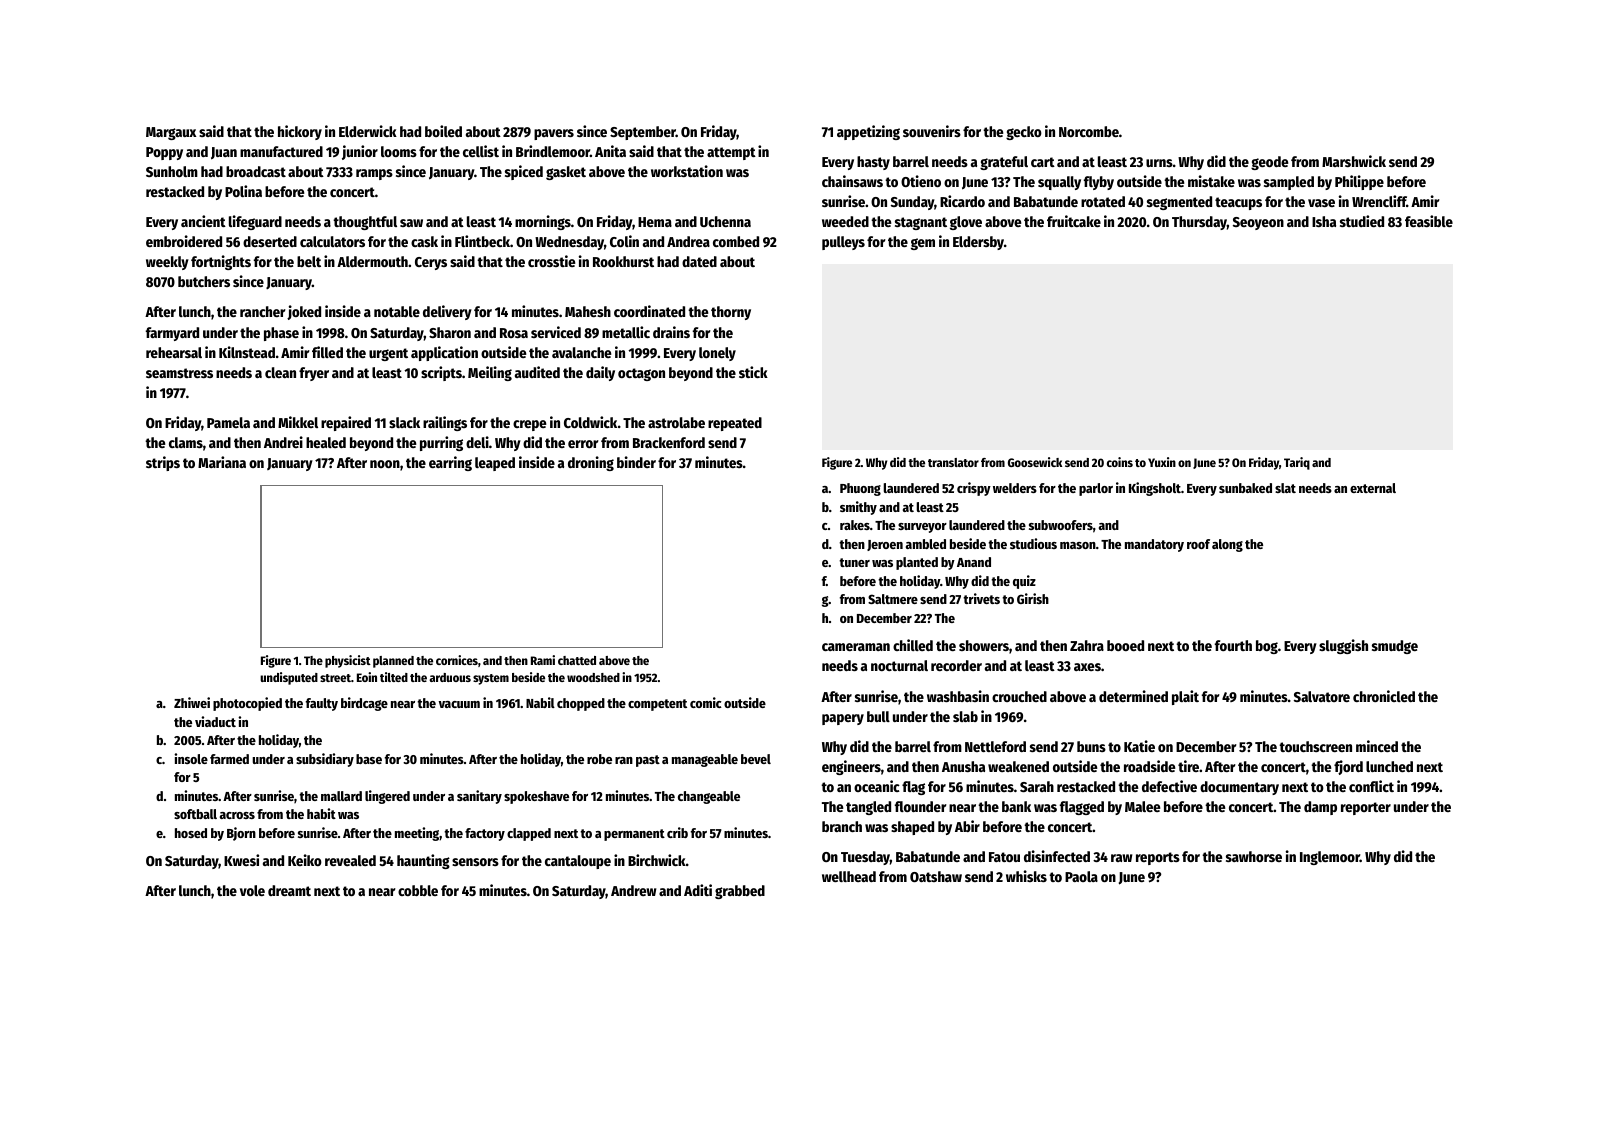  I want to click on undisputed, so click(289, 678).
